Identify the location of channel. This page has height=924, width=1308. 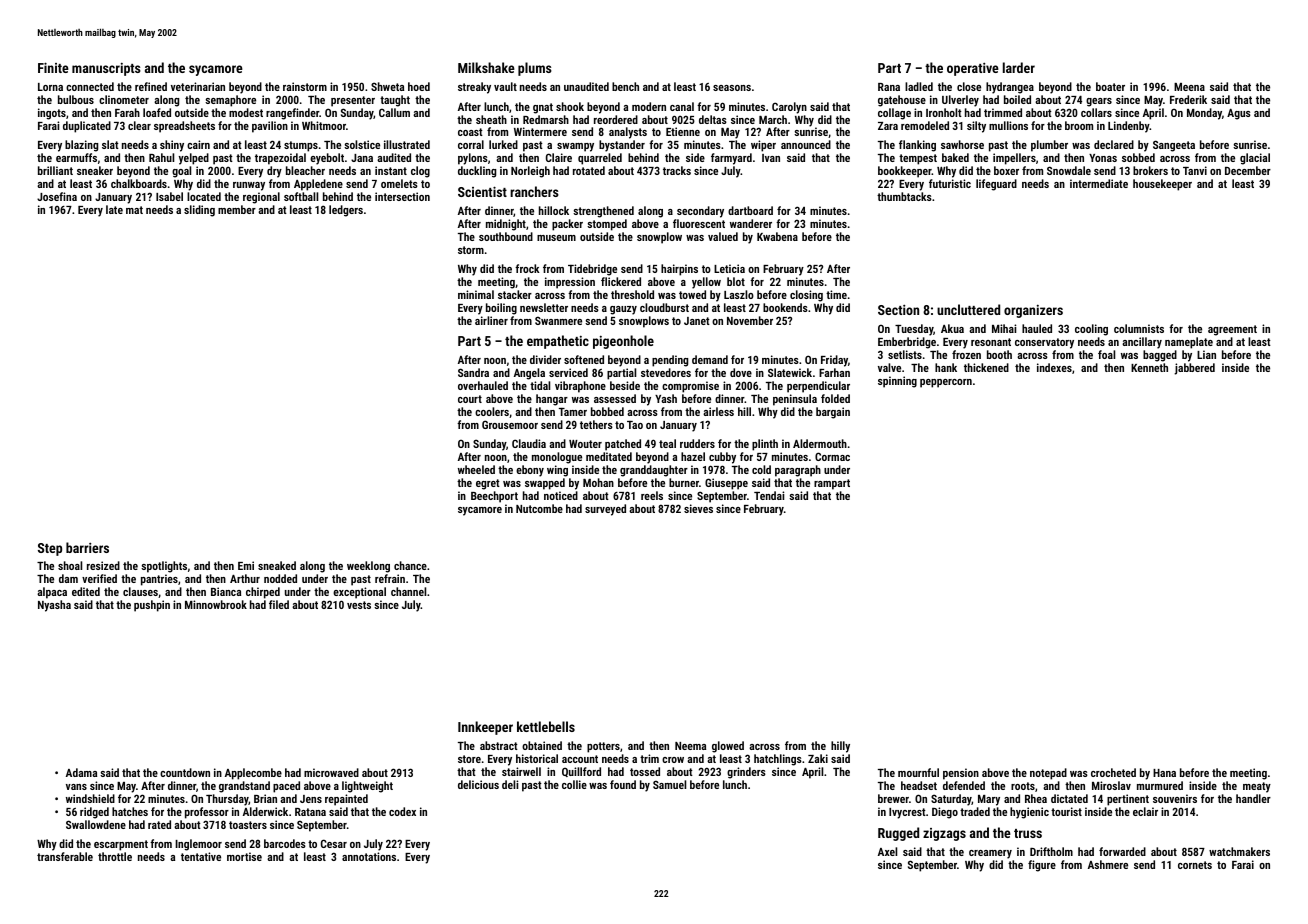
(408, 591).
